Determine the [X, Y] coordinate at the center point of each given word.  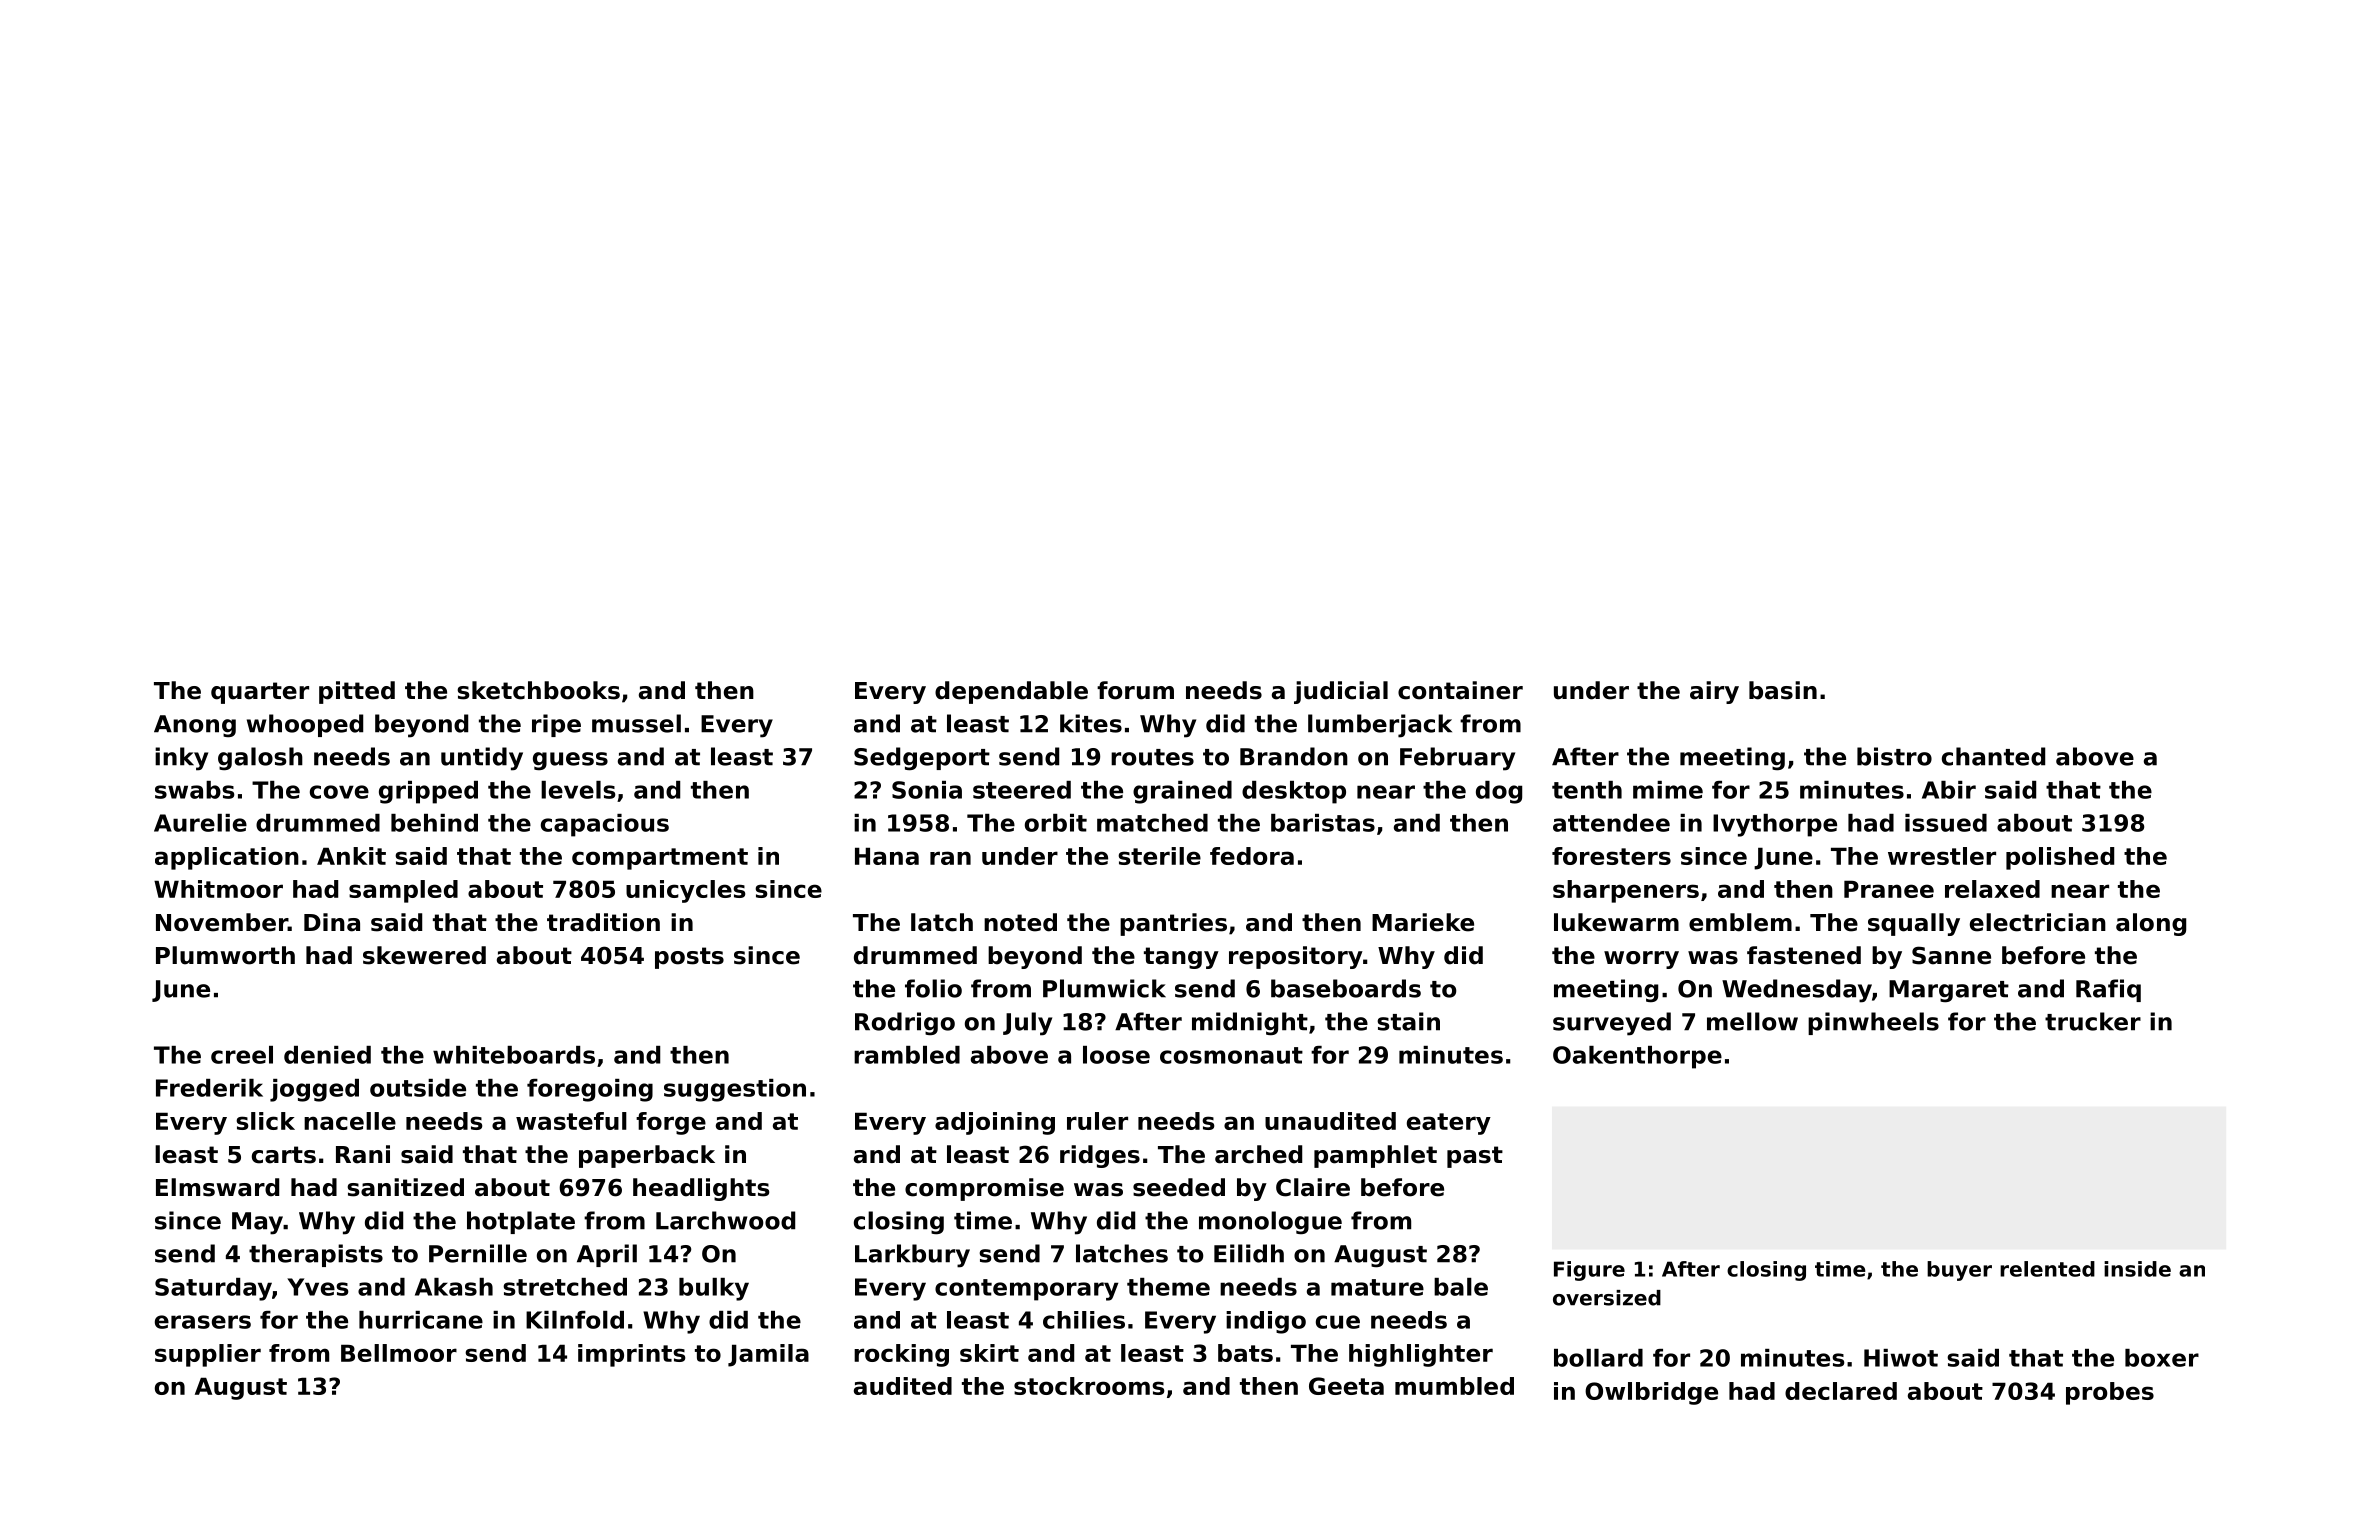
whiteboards [514, 1055]
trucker [2093, 1021]
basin [1783, 690]
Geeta [1346, 1386]
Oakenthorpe [1637, 1057]
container [1460, 690]
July [1027, 1024]
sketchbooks [538, 690]
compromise [984, 1189]
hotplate [521, 1222]
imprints [631, 1355]
